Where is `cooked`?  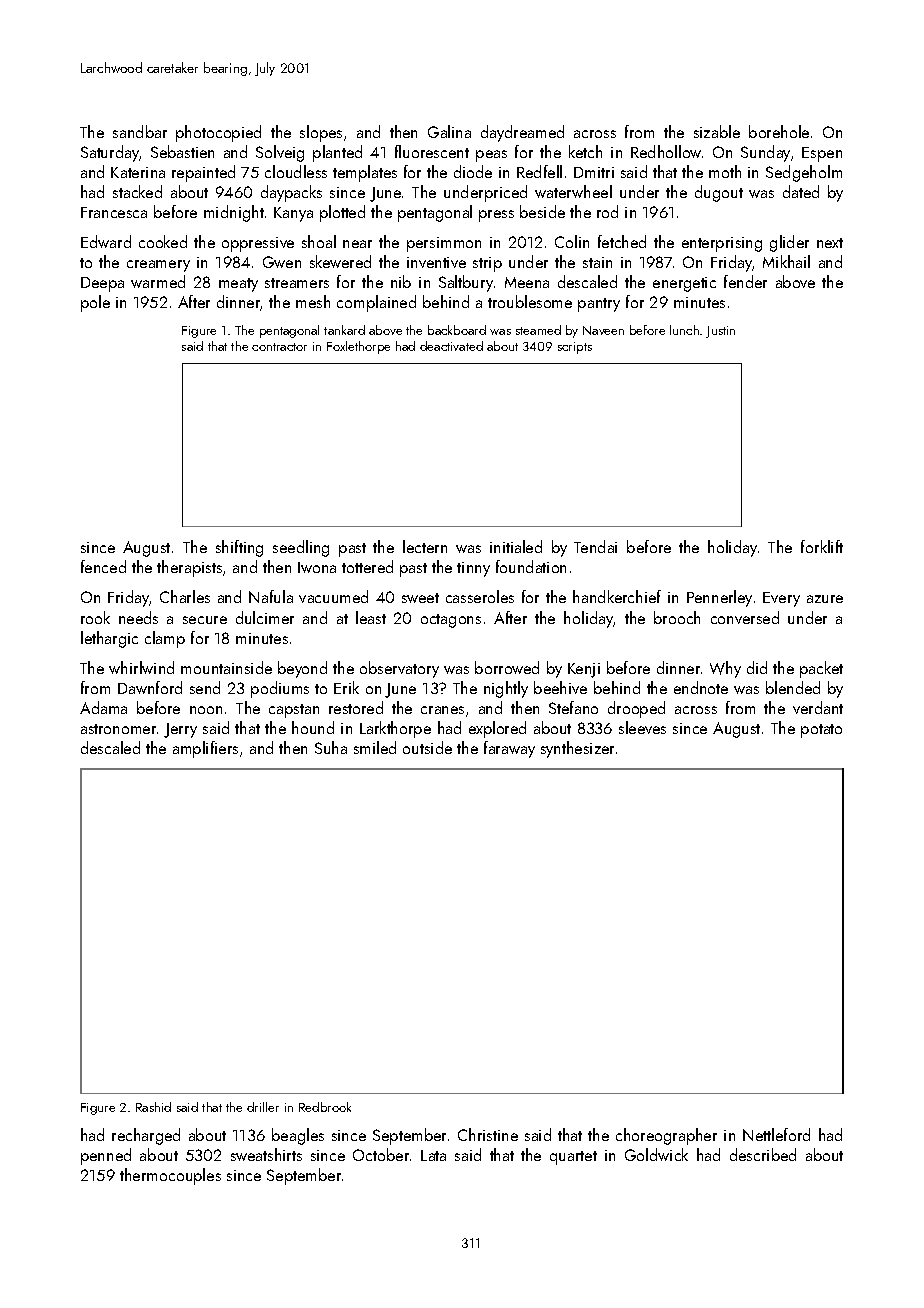 cooked is located at coordinates (163, 241).
